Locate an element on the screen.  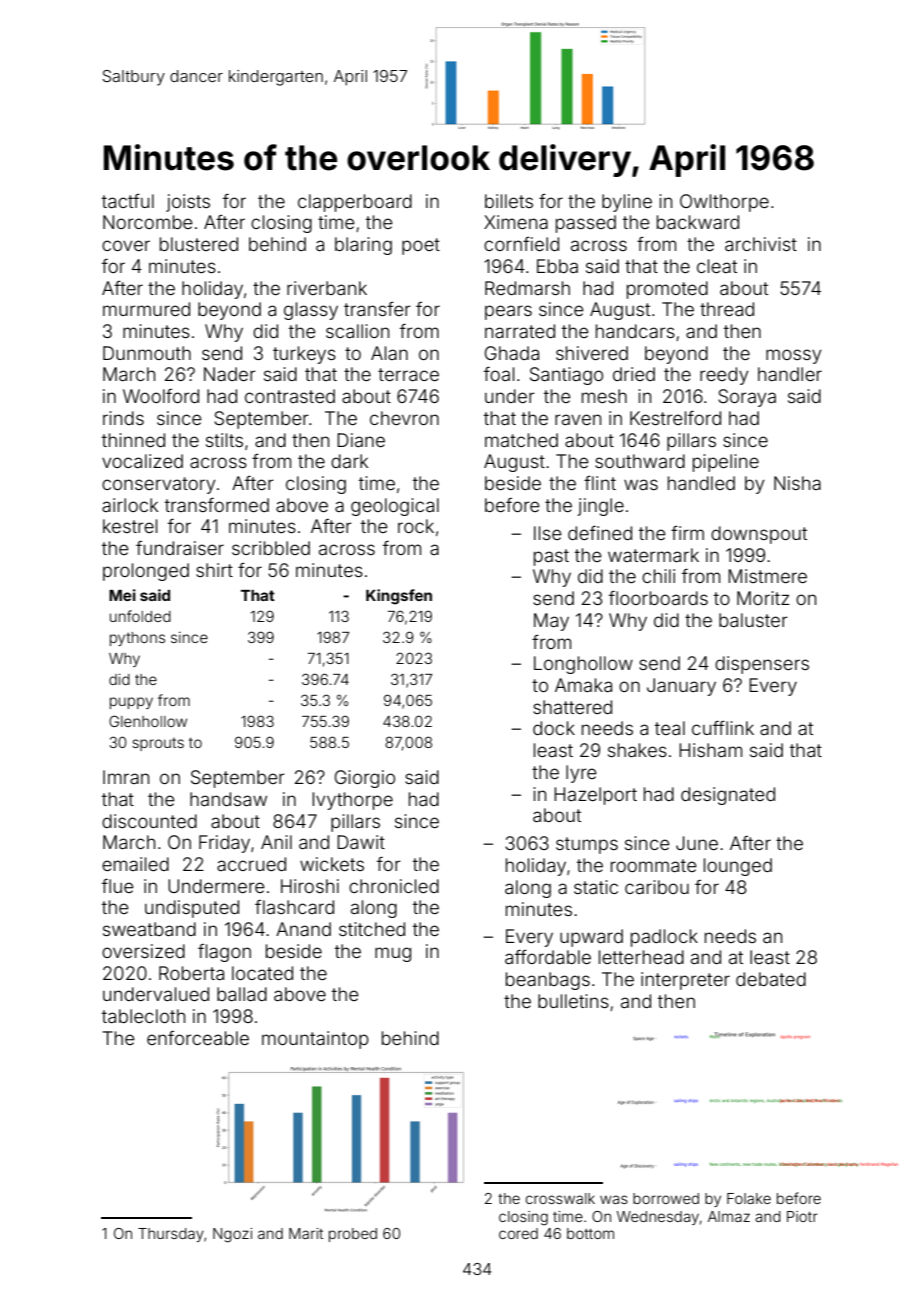
borrowed is located at coordinates (666, 1198).
